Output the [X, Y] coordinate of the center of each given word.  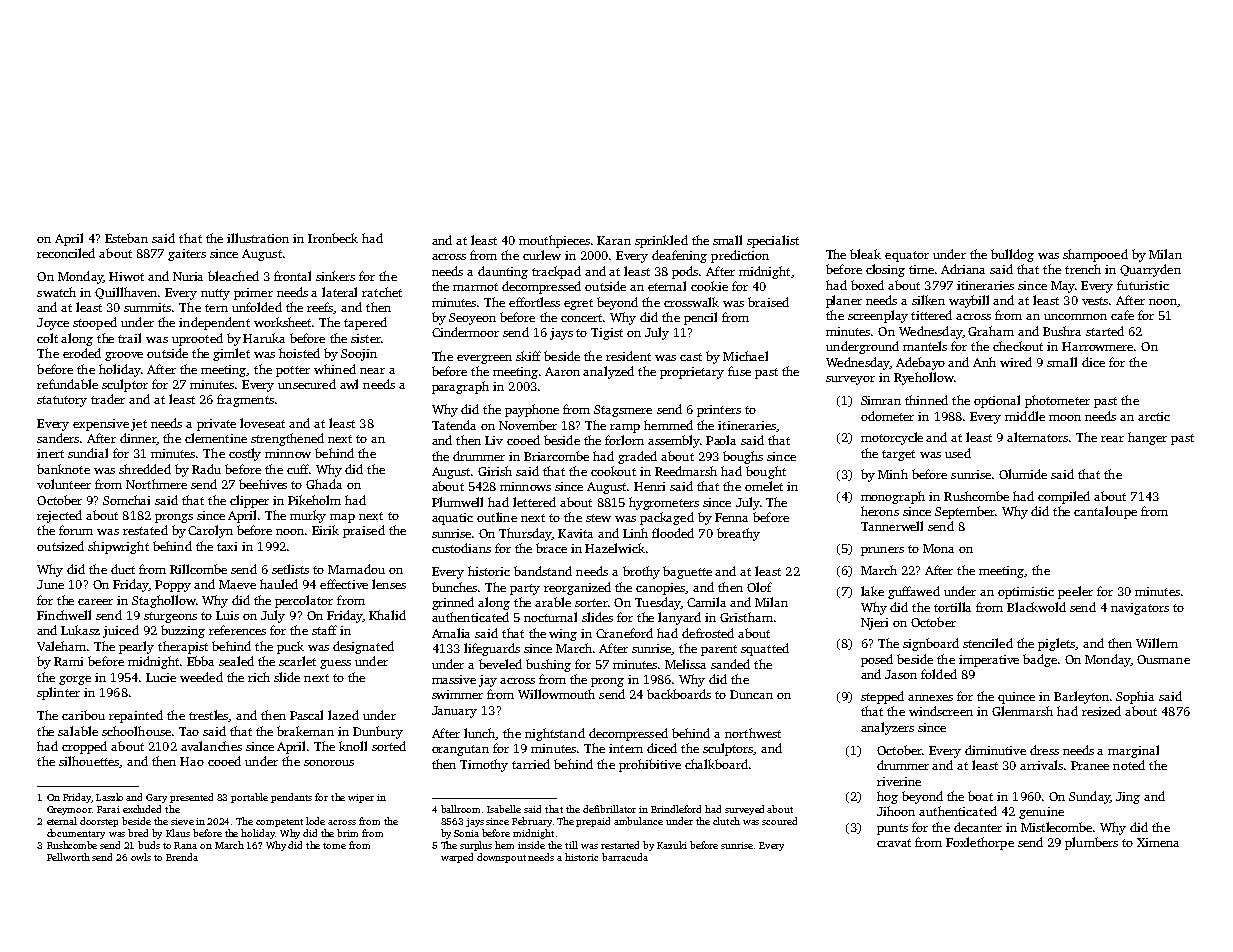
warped [457, 858]
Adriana [963, 269]
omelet [764, 486]
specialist [773, 241]
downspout [501, 858]
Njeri [874, 624]
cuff [298, 469]
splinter [58, 693]
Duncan [751, 694]
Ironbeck [333, 238]
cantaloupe [1105, 512]
